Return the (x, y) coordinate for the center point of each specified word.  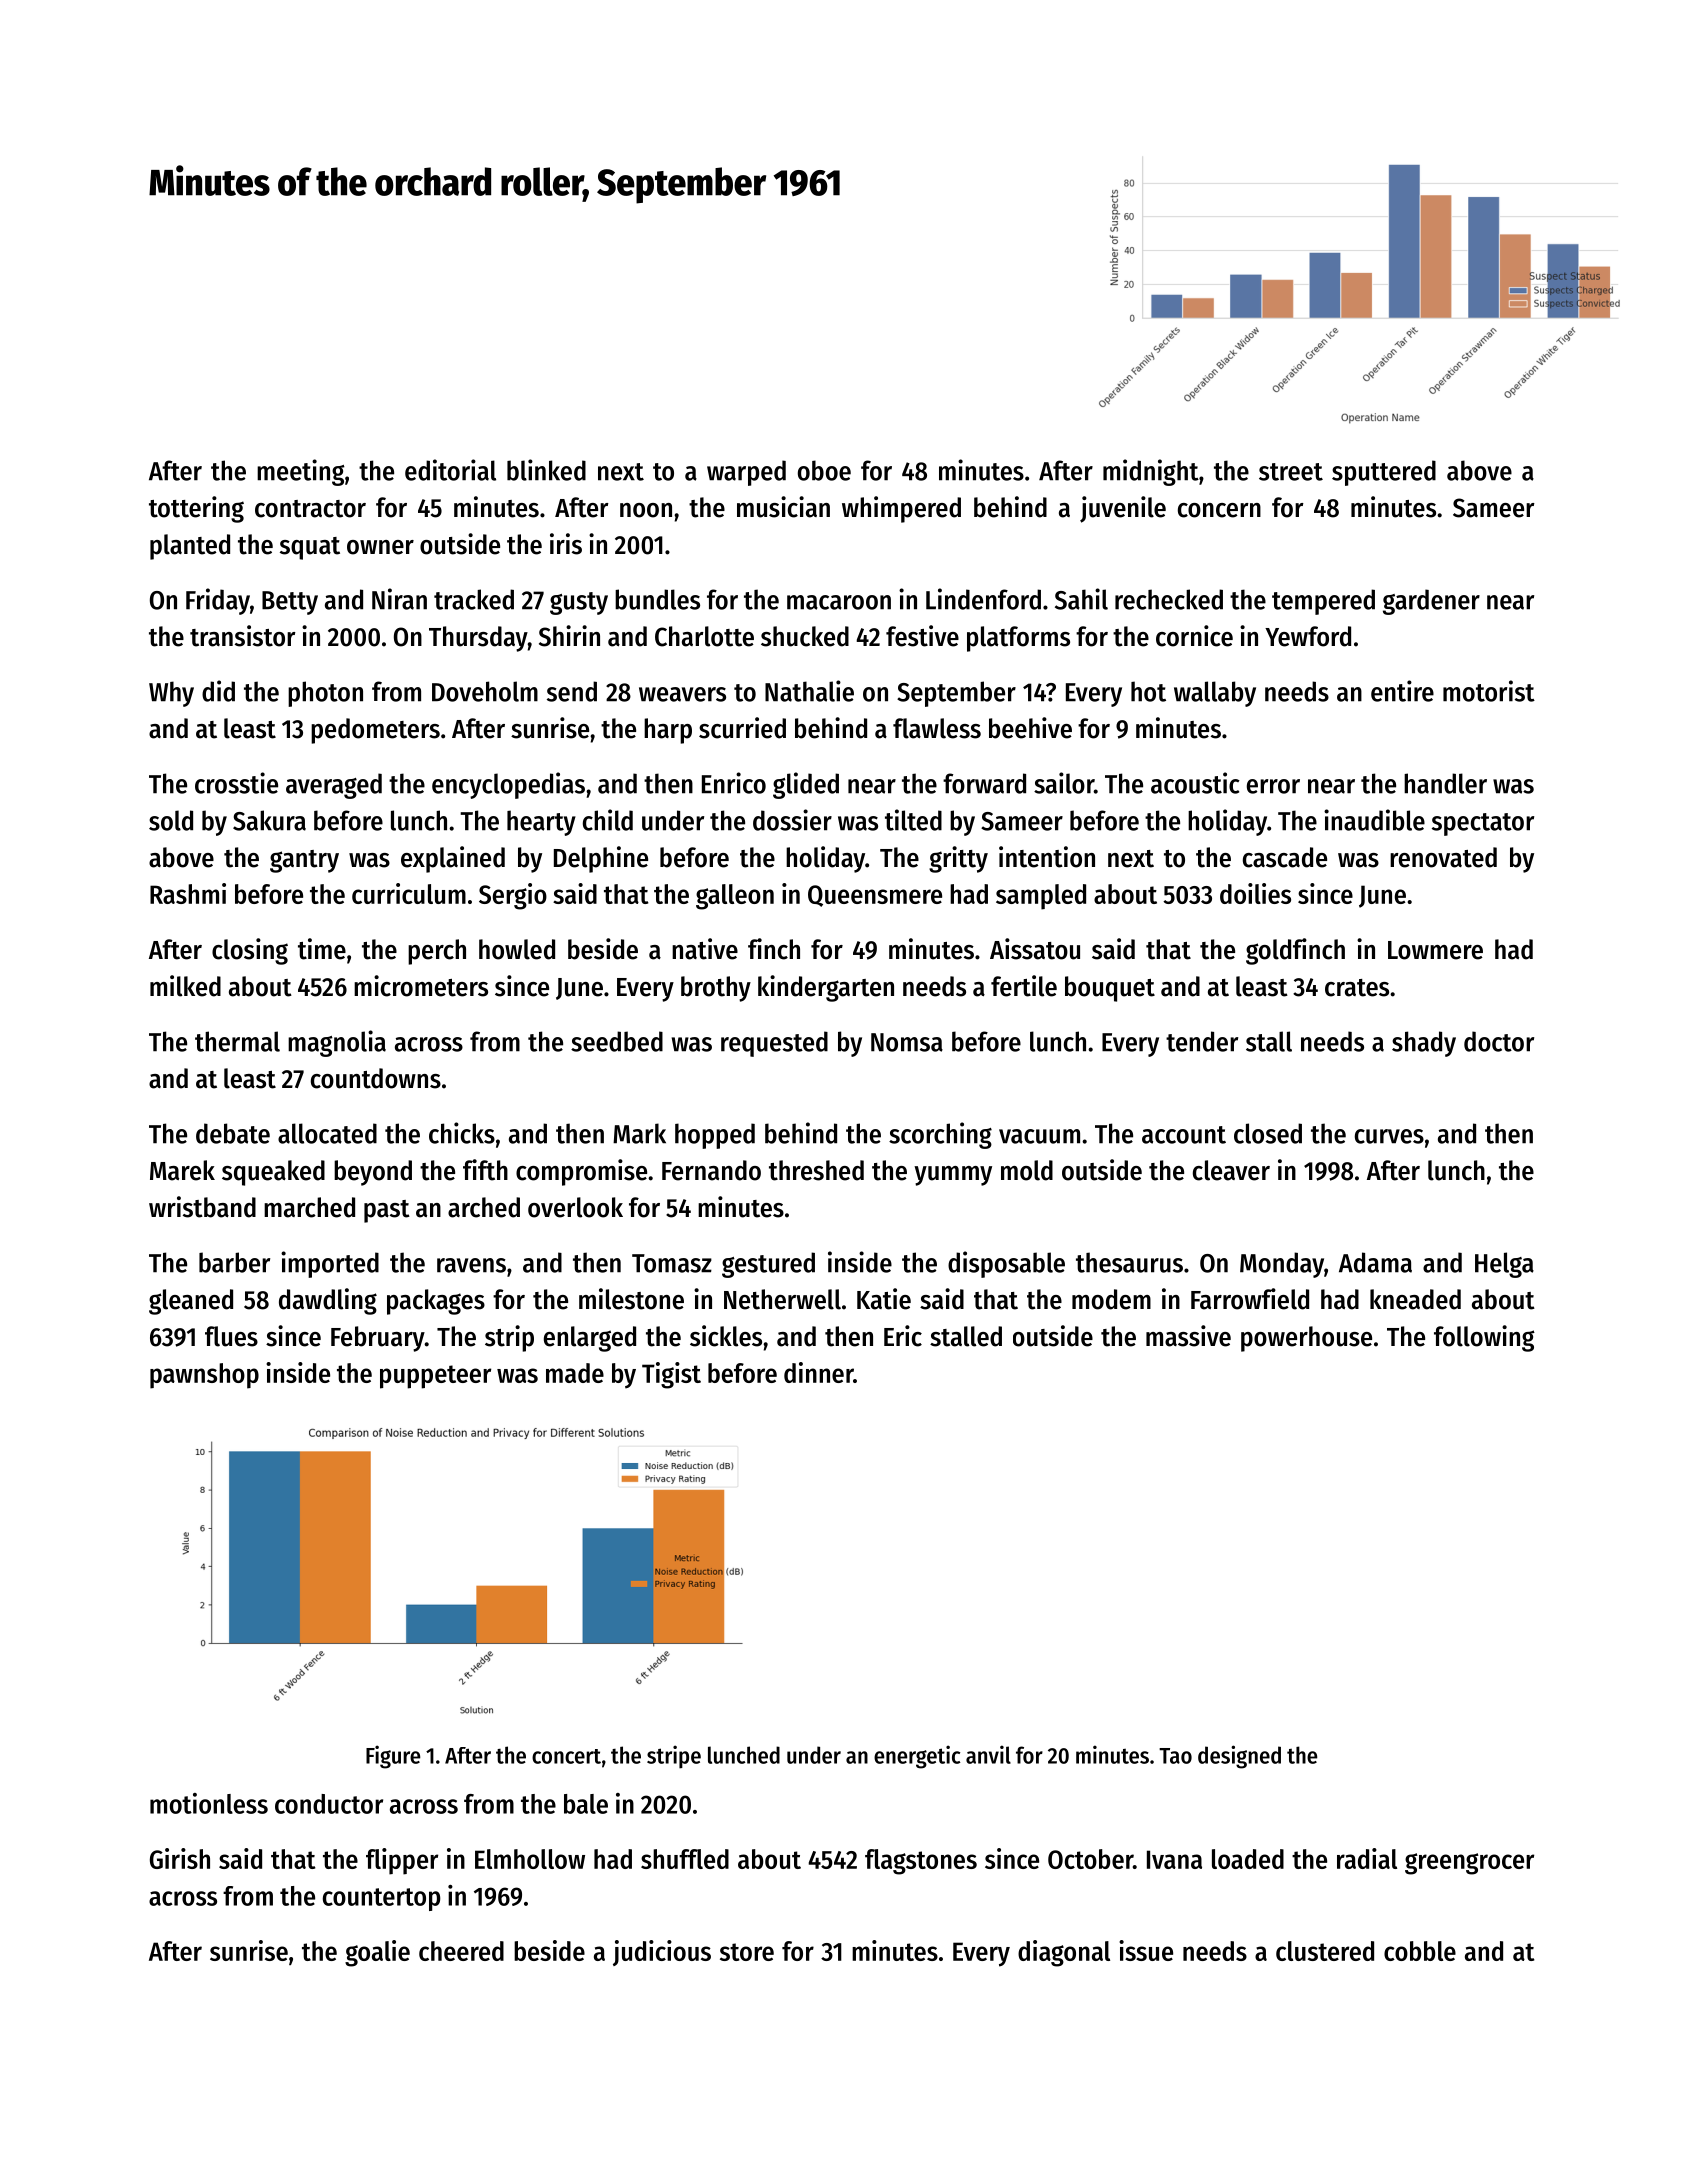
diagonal (1064, 1953)
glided (806, 785)
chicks (462, 1133)
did (218, 691)
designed (1239, 1757)
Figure (393, 1757)
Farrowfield (1250, 1299)
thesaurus (1129, 1262)
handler (1445, 783)
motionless (209, 1803)
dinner (818, 1372)
